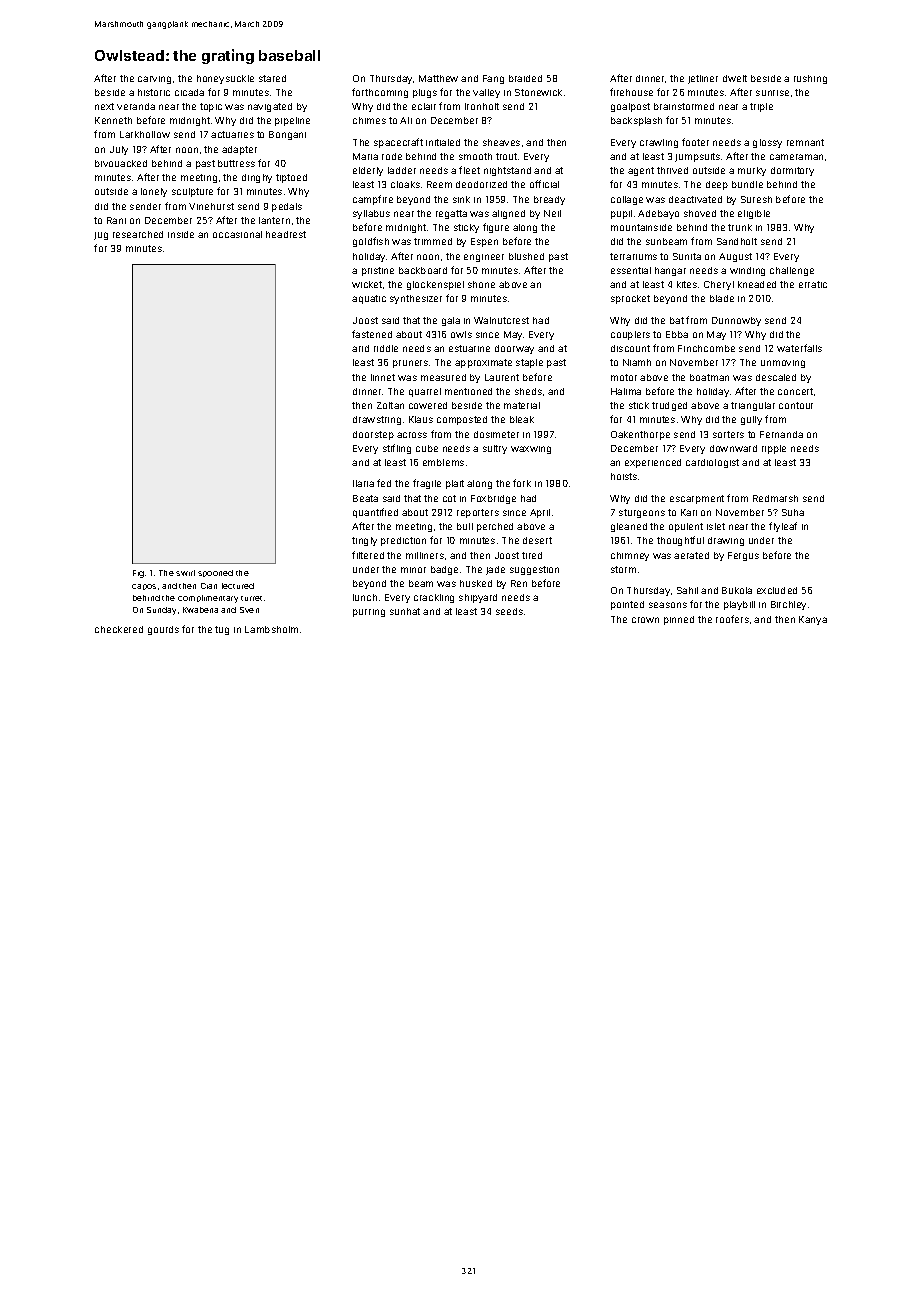  What do you see at coordinates (272, 78) in the screenshot?
I see `stared` at bounding box center [272, 78].
